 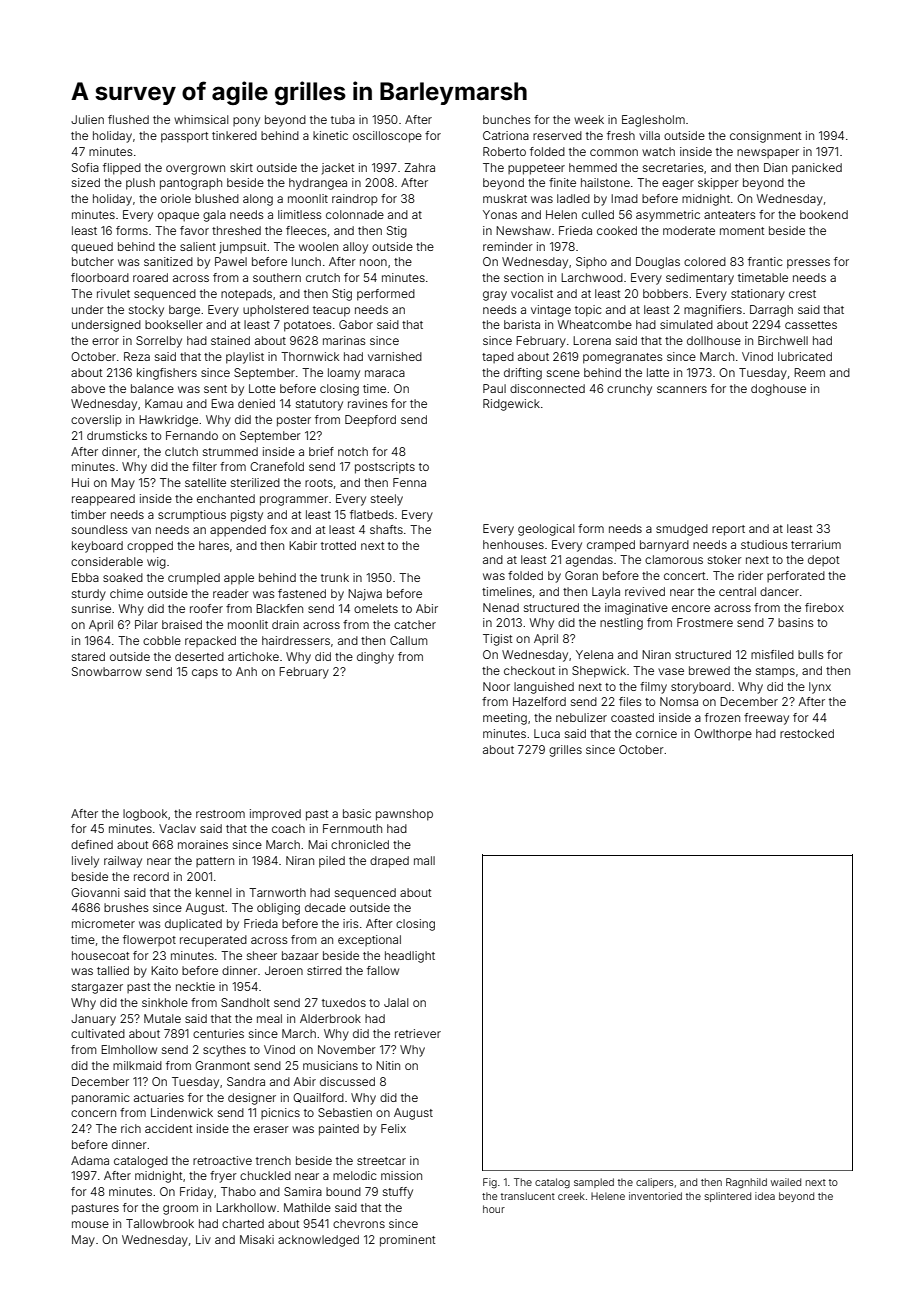 What do you see at coordinates (653, 121) in the page?
I see `Eaglesholm` at bounding box center [653, 121].
